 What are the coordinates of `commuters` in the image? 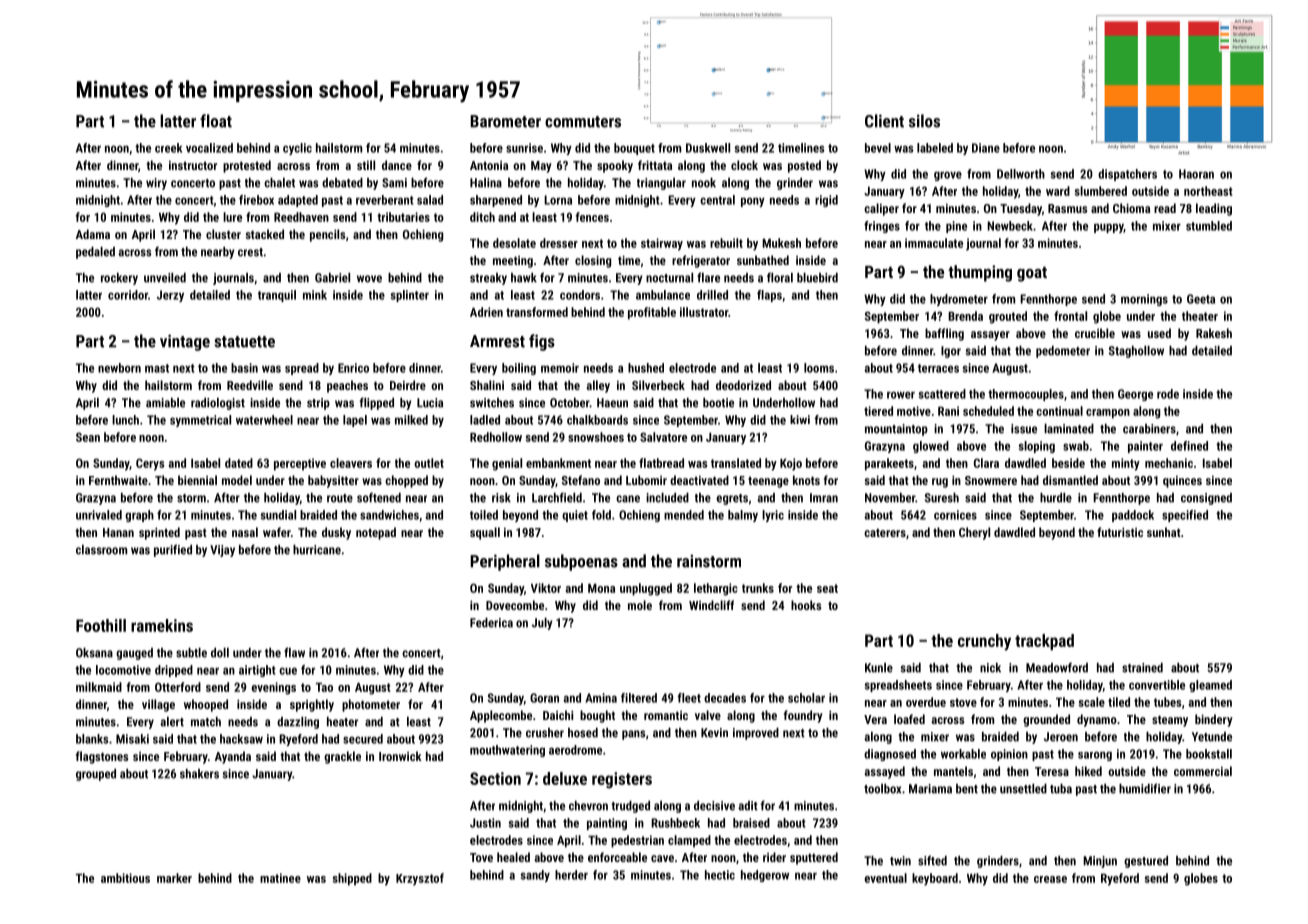 It's located at (583, 122).
